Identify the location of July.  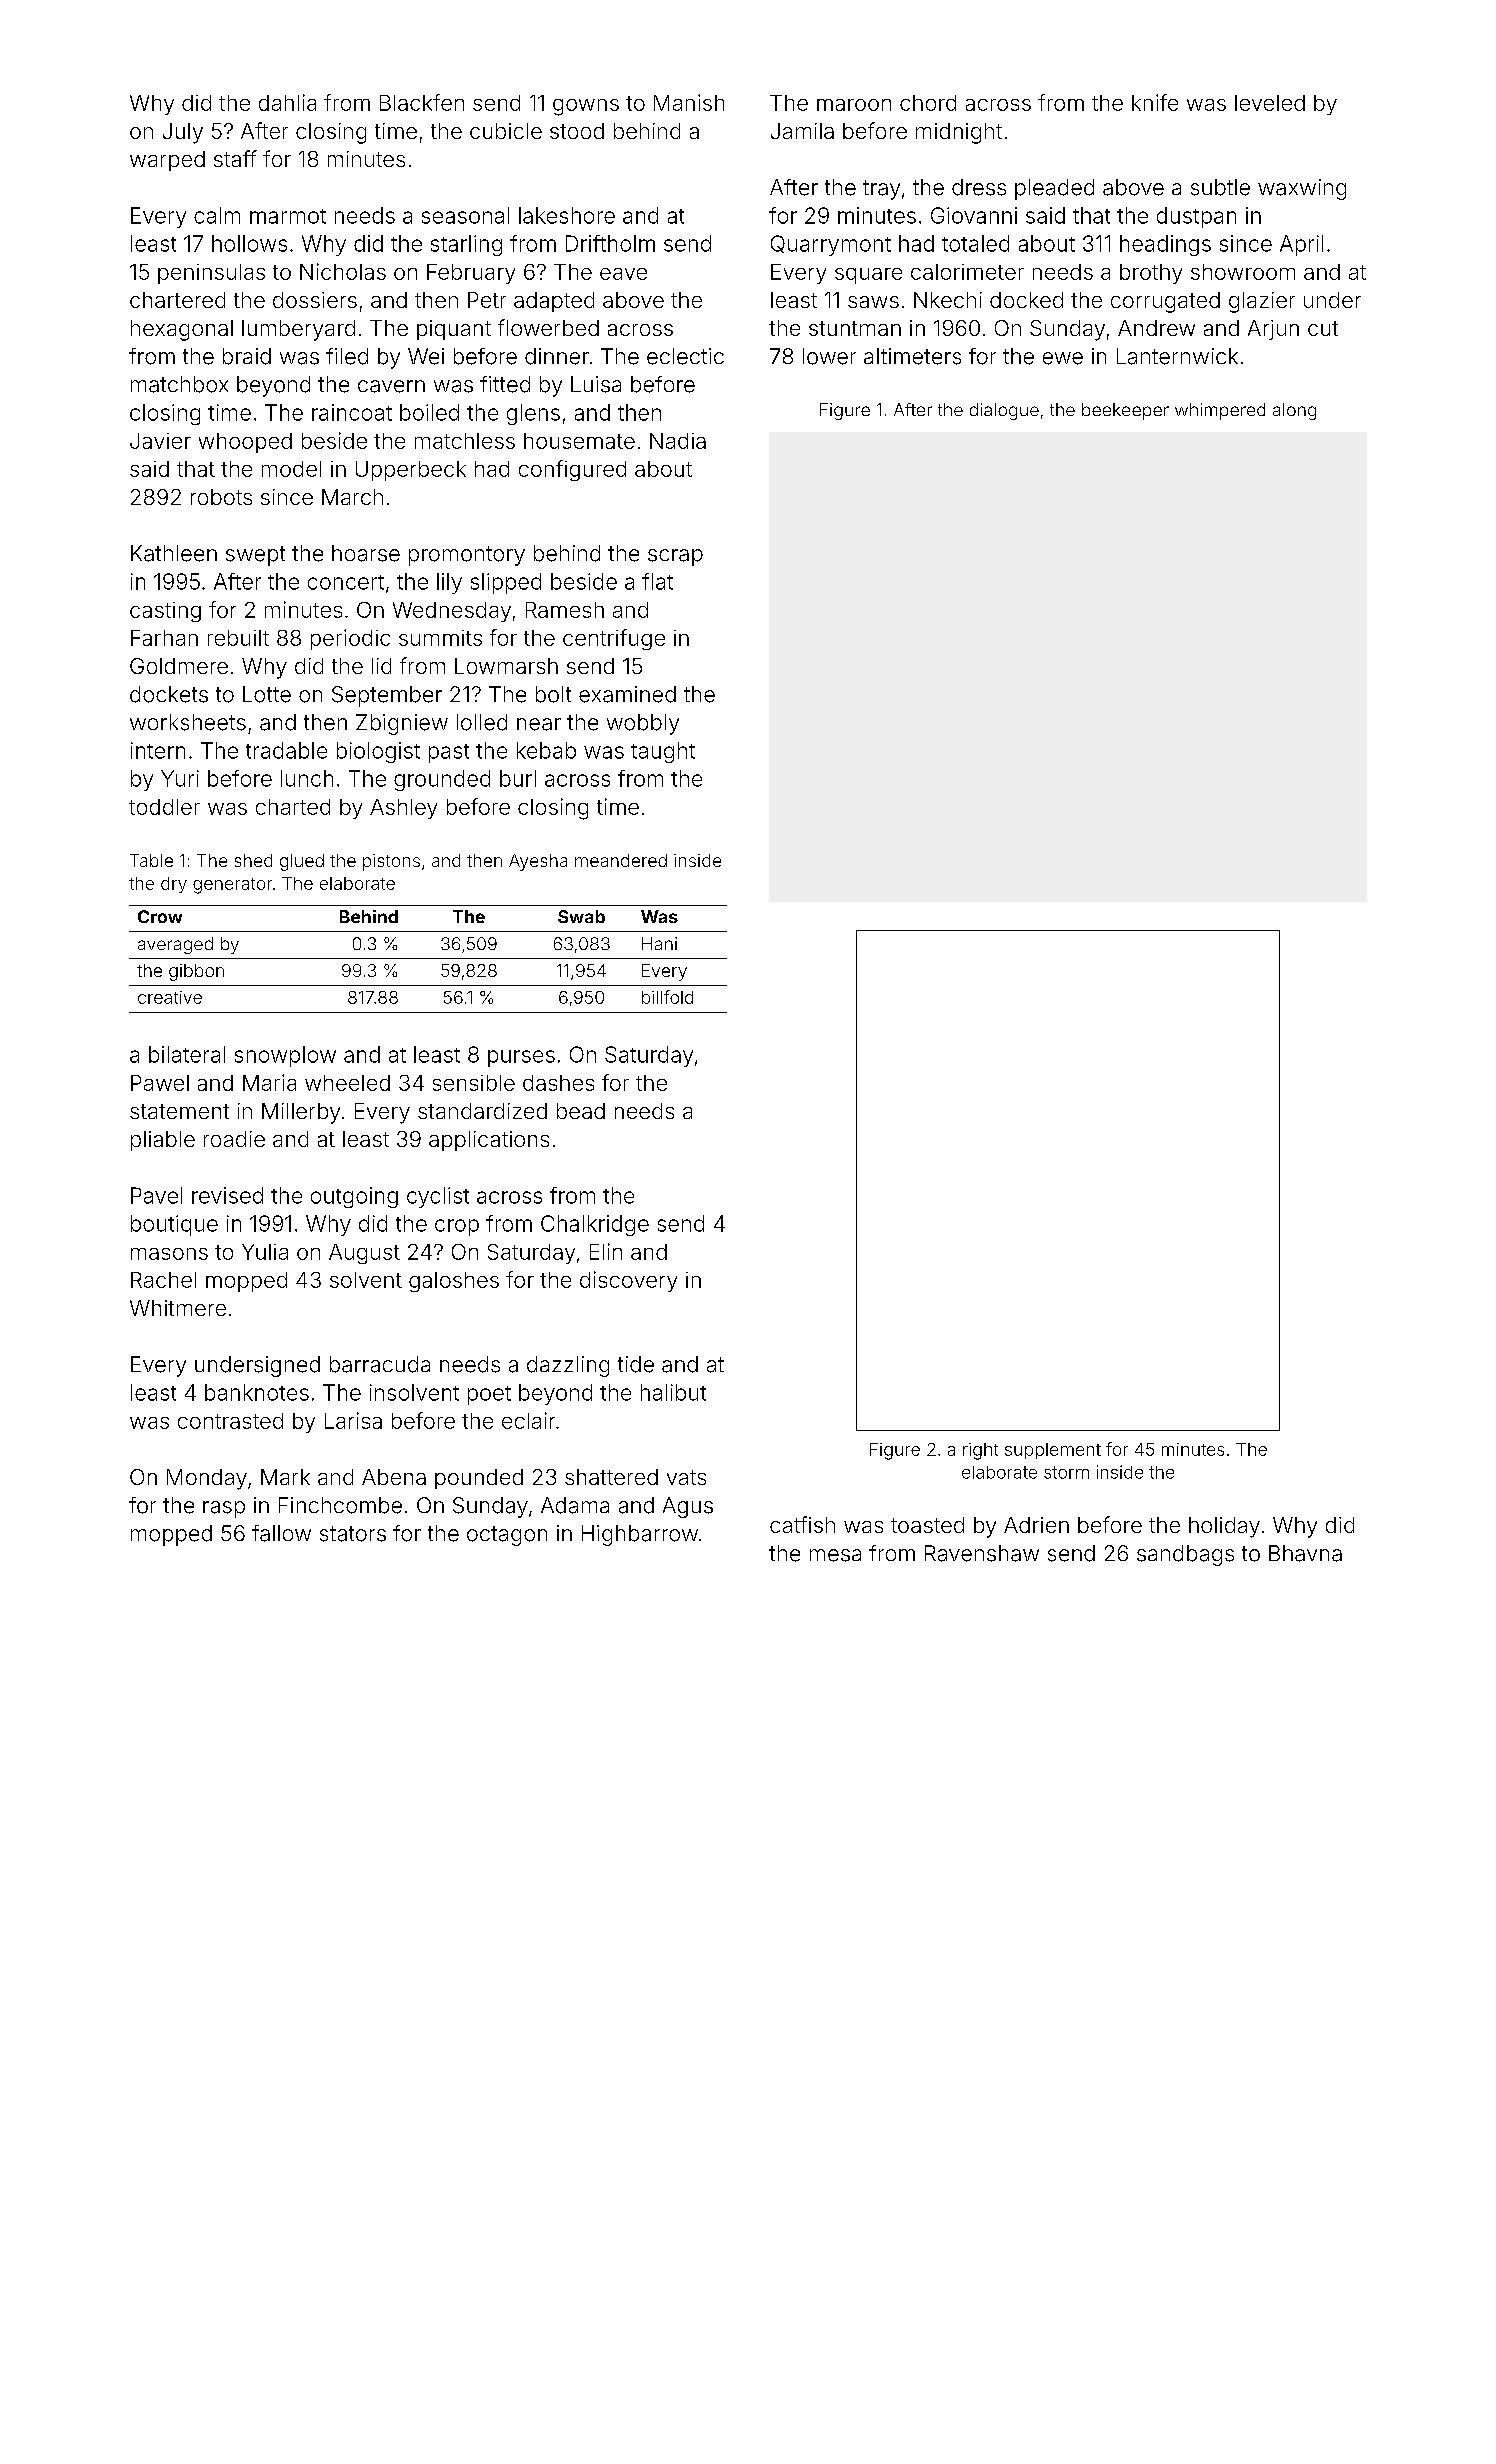
(183, 133).
